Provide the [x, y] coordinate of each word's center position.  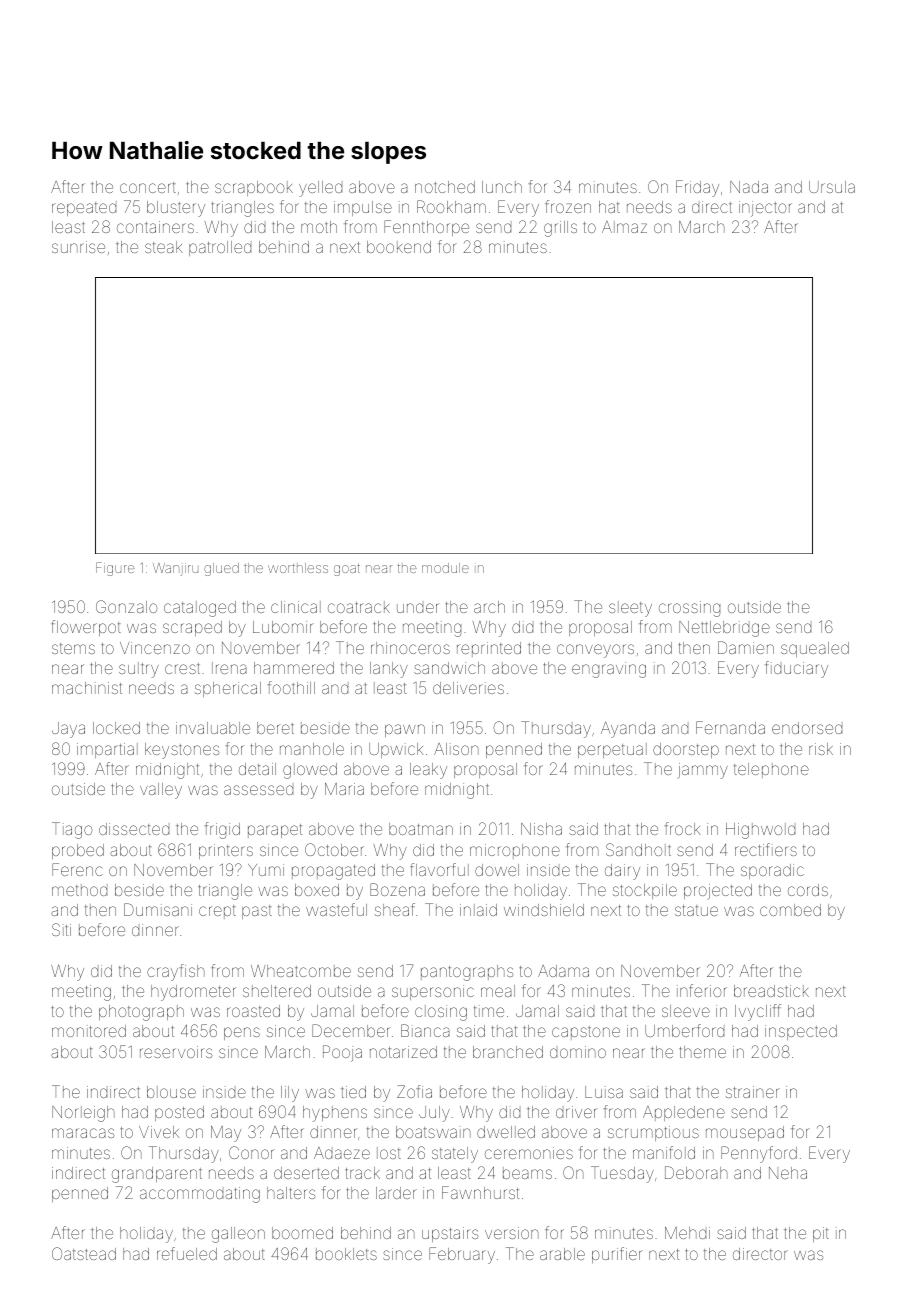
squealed [815, 649]
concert [148, 187]
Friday [697, 188]
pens [242, 1033]
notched [445, 187]
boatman [421, 829]
